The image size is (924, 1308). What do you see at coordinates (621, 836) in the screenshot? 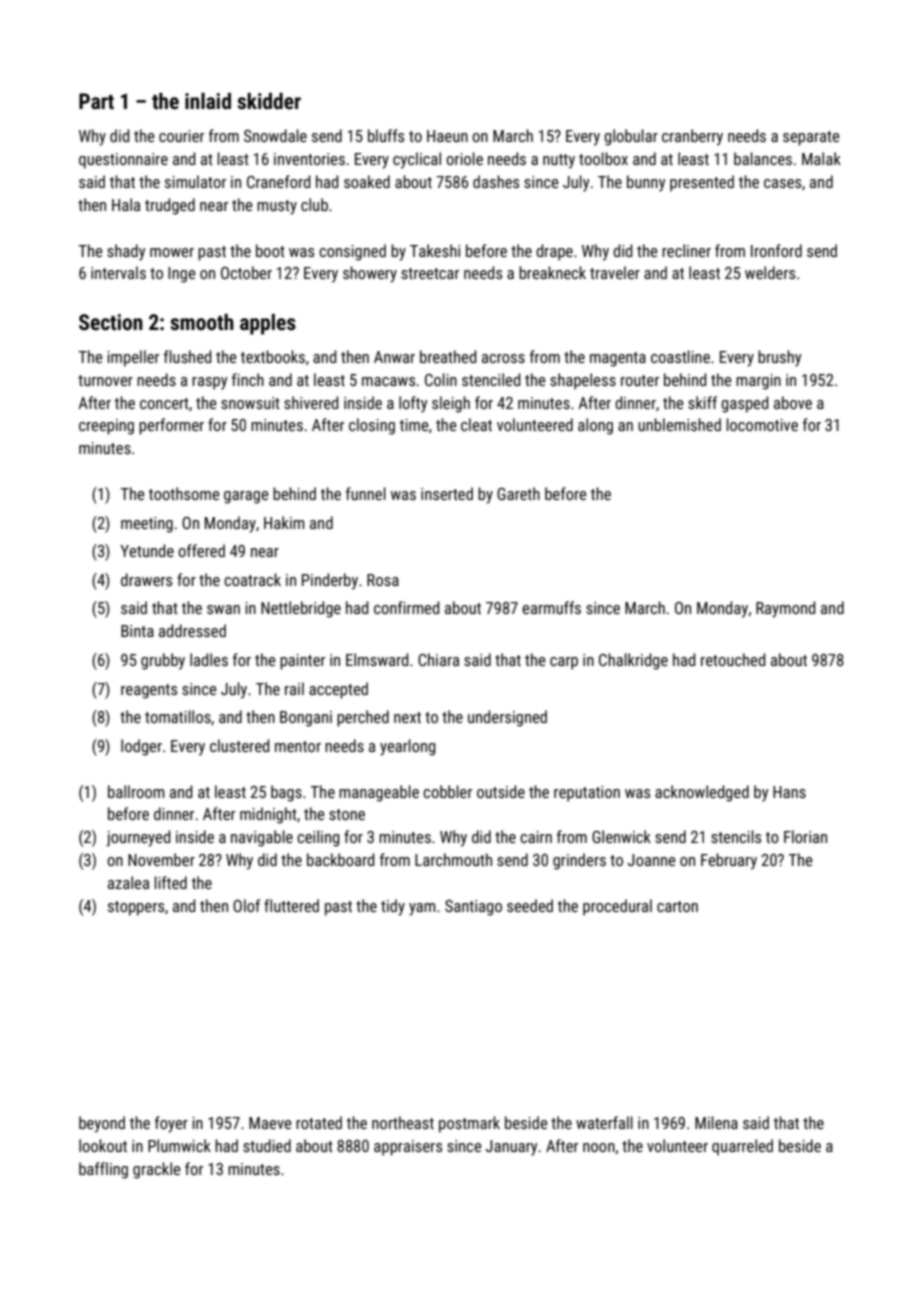
I see `Glenwick` at bounding box center [621, 836].
